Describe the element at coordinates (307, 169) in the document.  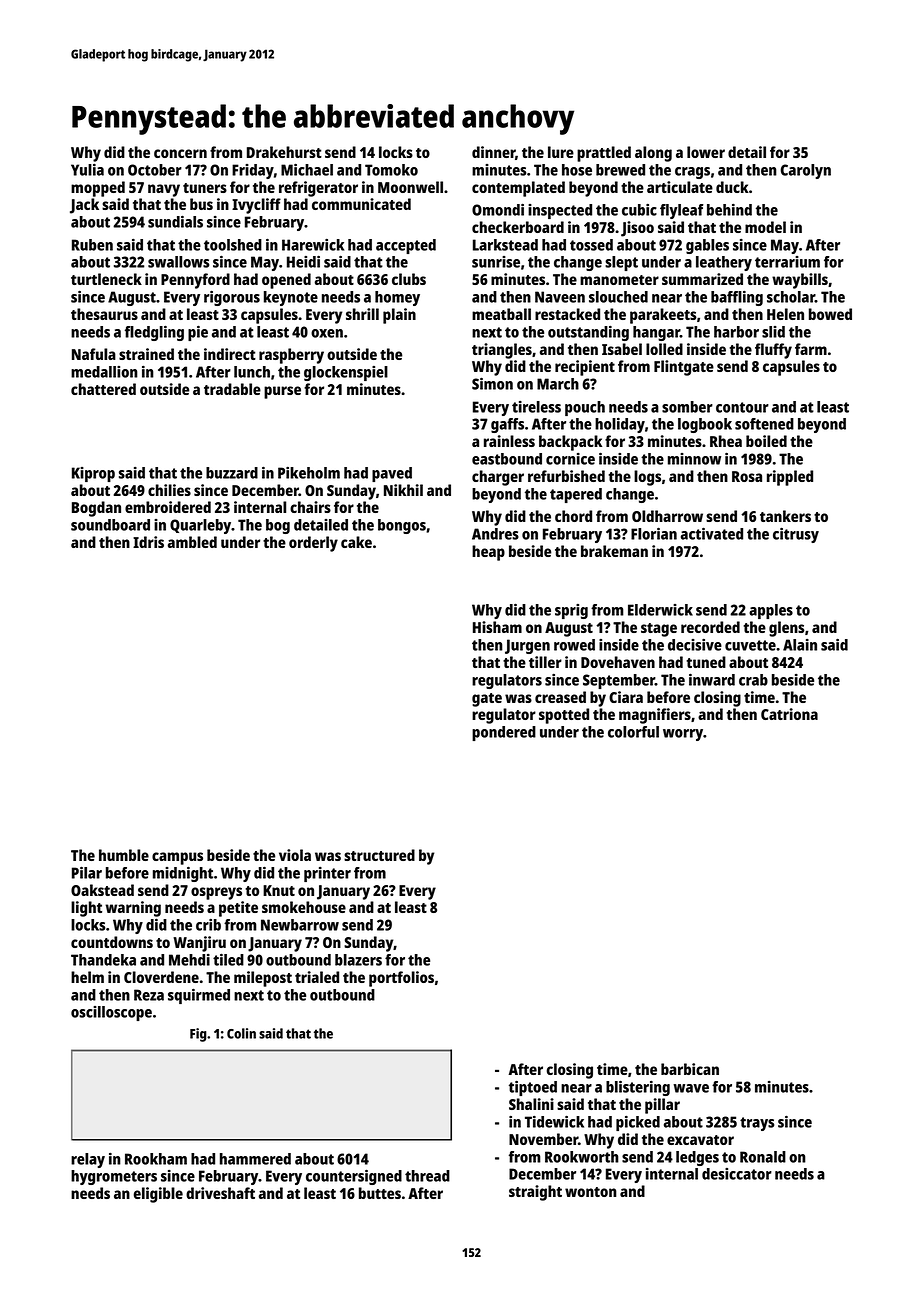
I see `Michael` at that location.
